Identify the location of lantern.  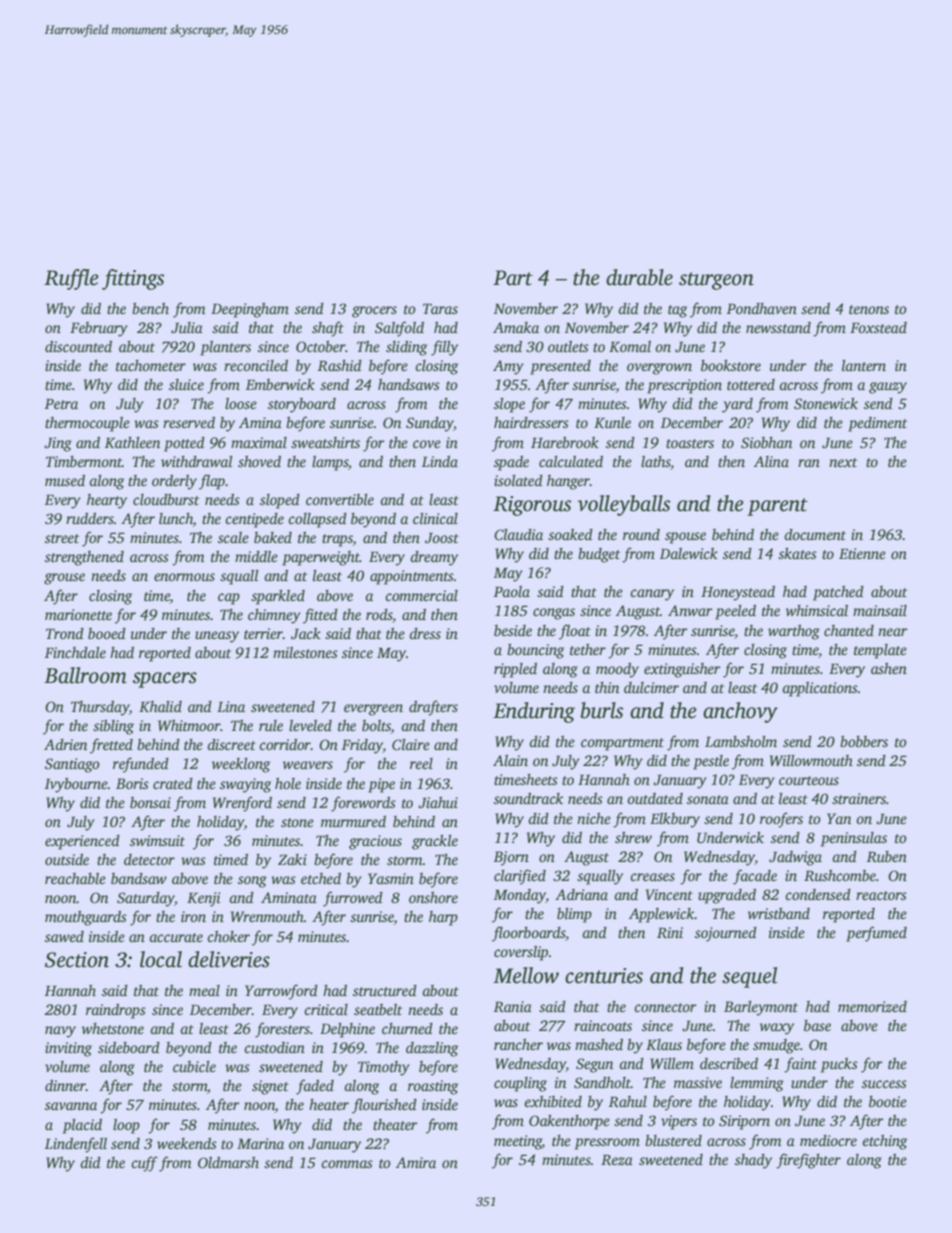
(864, 365).
